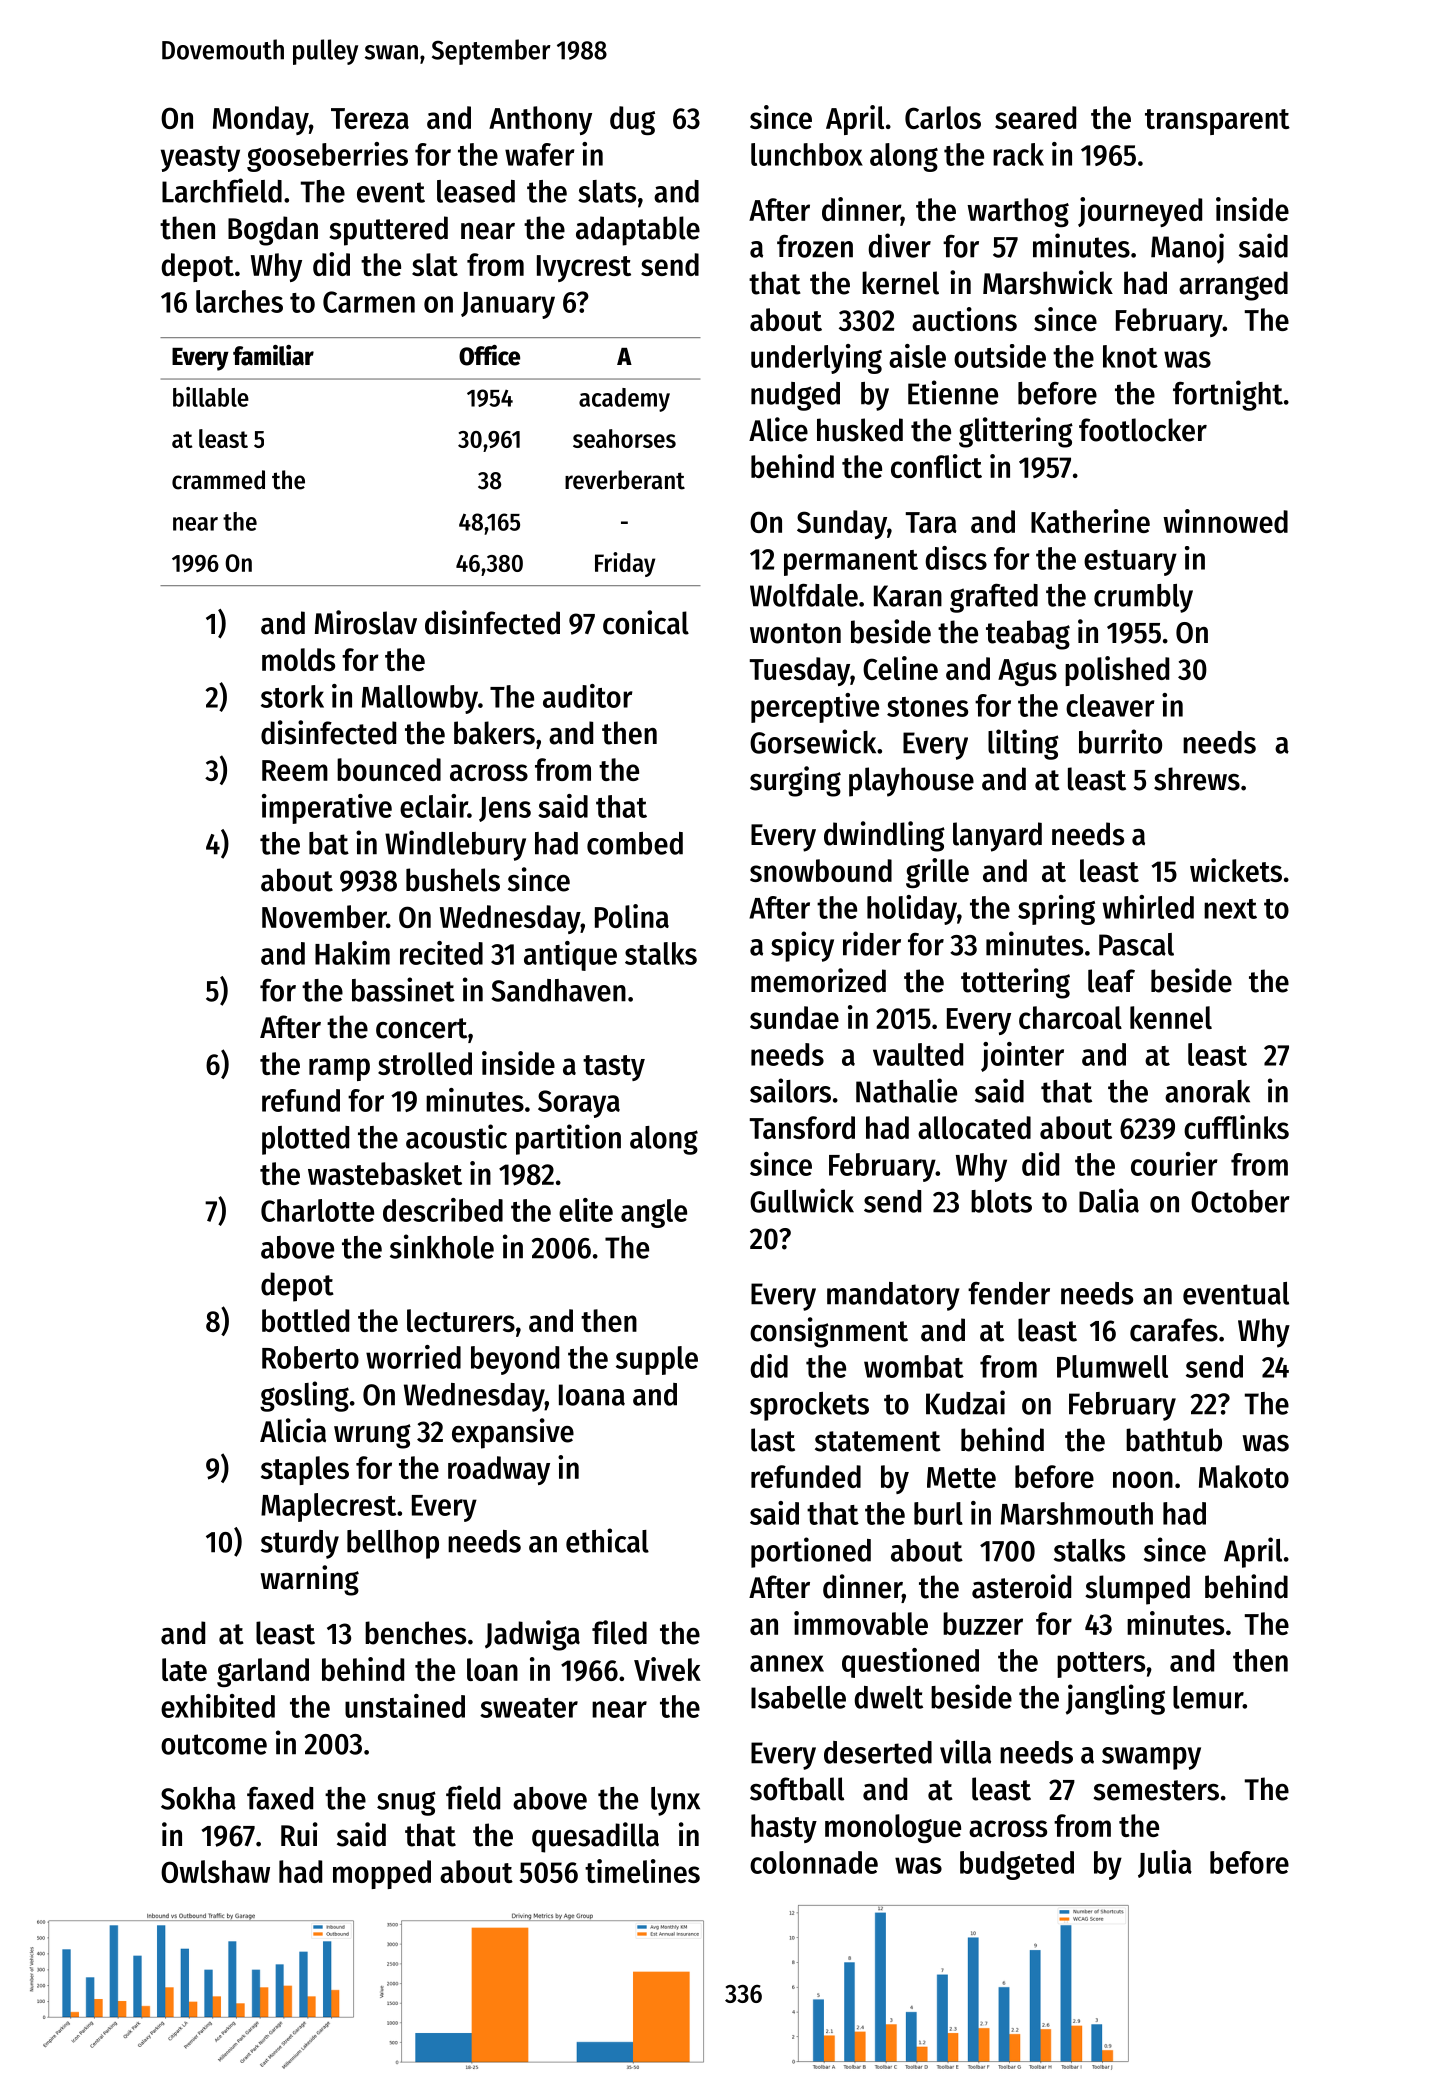 This screenshot has width=1450, height=2100. Describe the element at coordinates (298, 659) in the screenshot. I see `molds` at that location.
